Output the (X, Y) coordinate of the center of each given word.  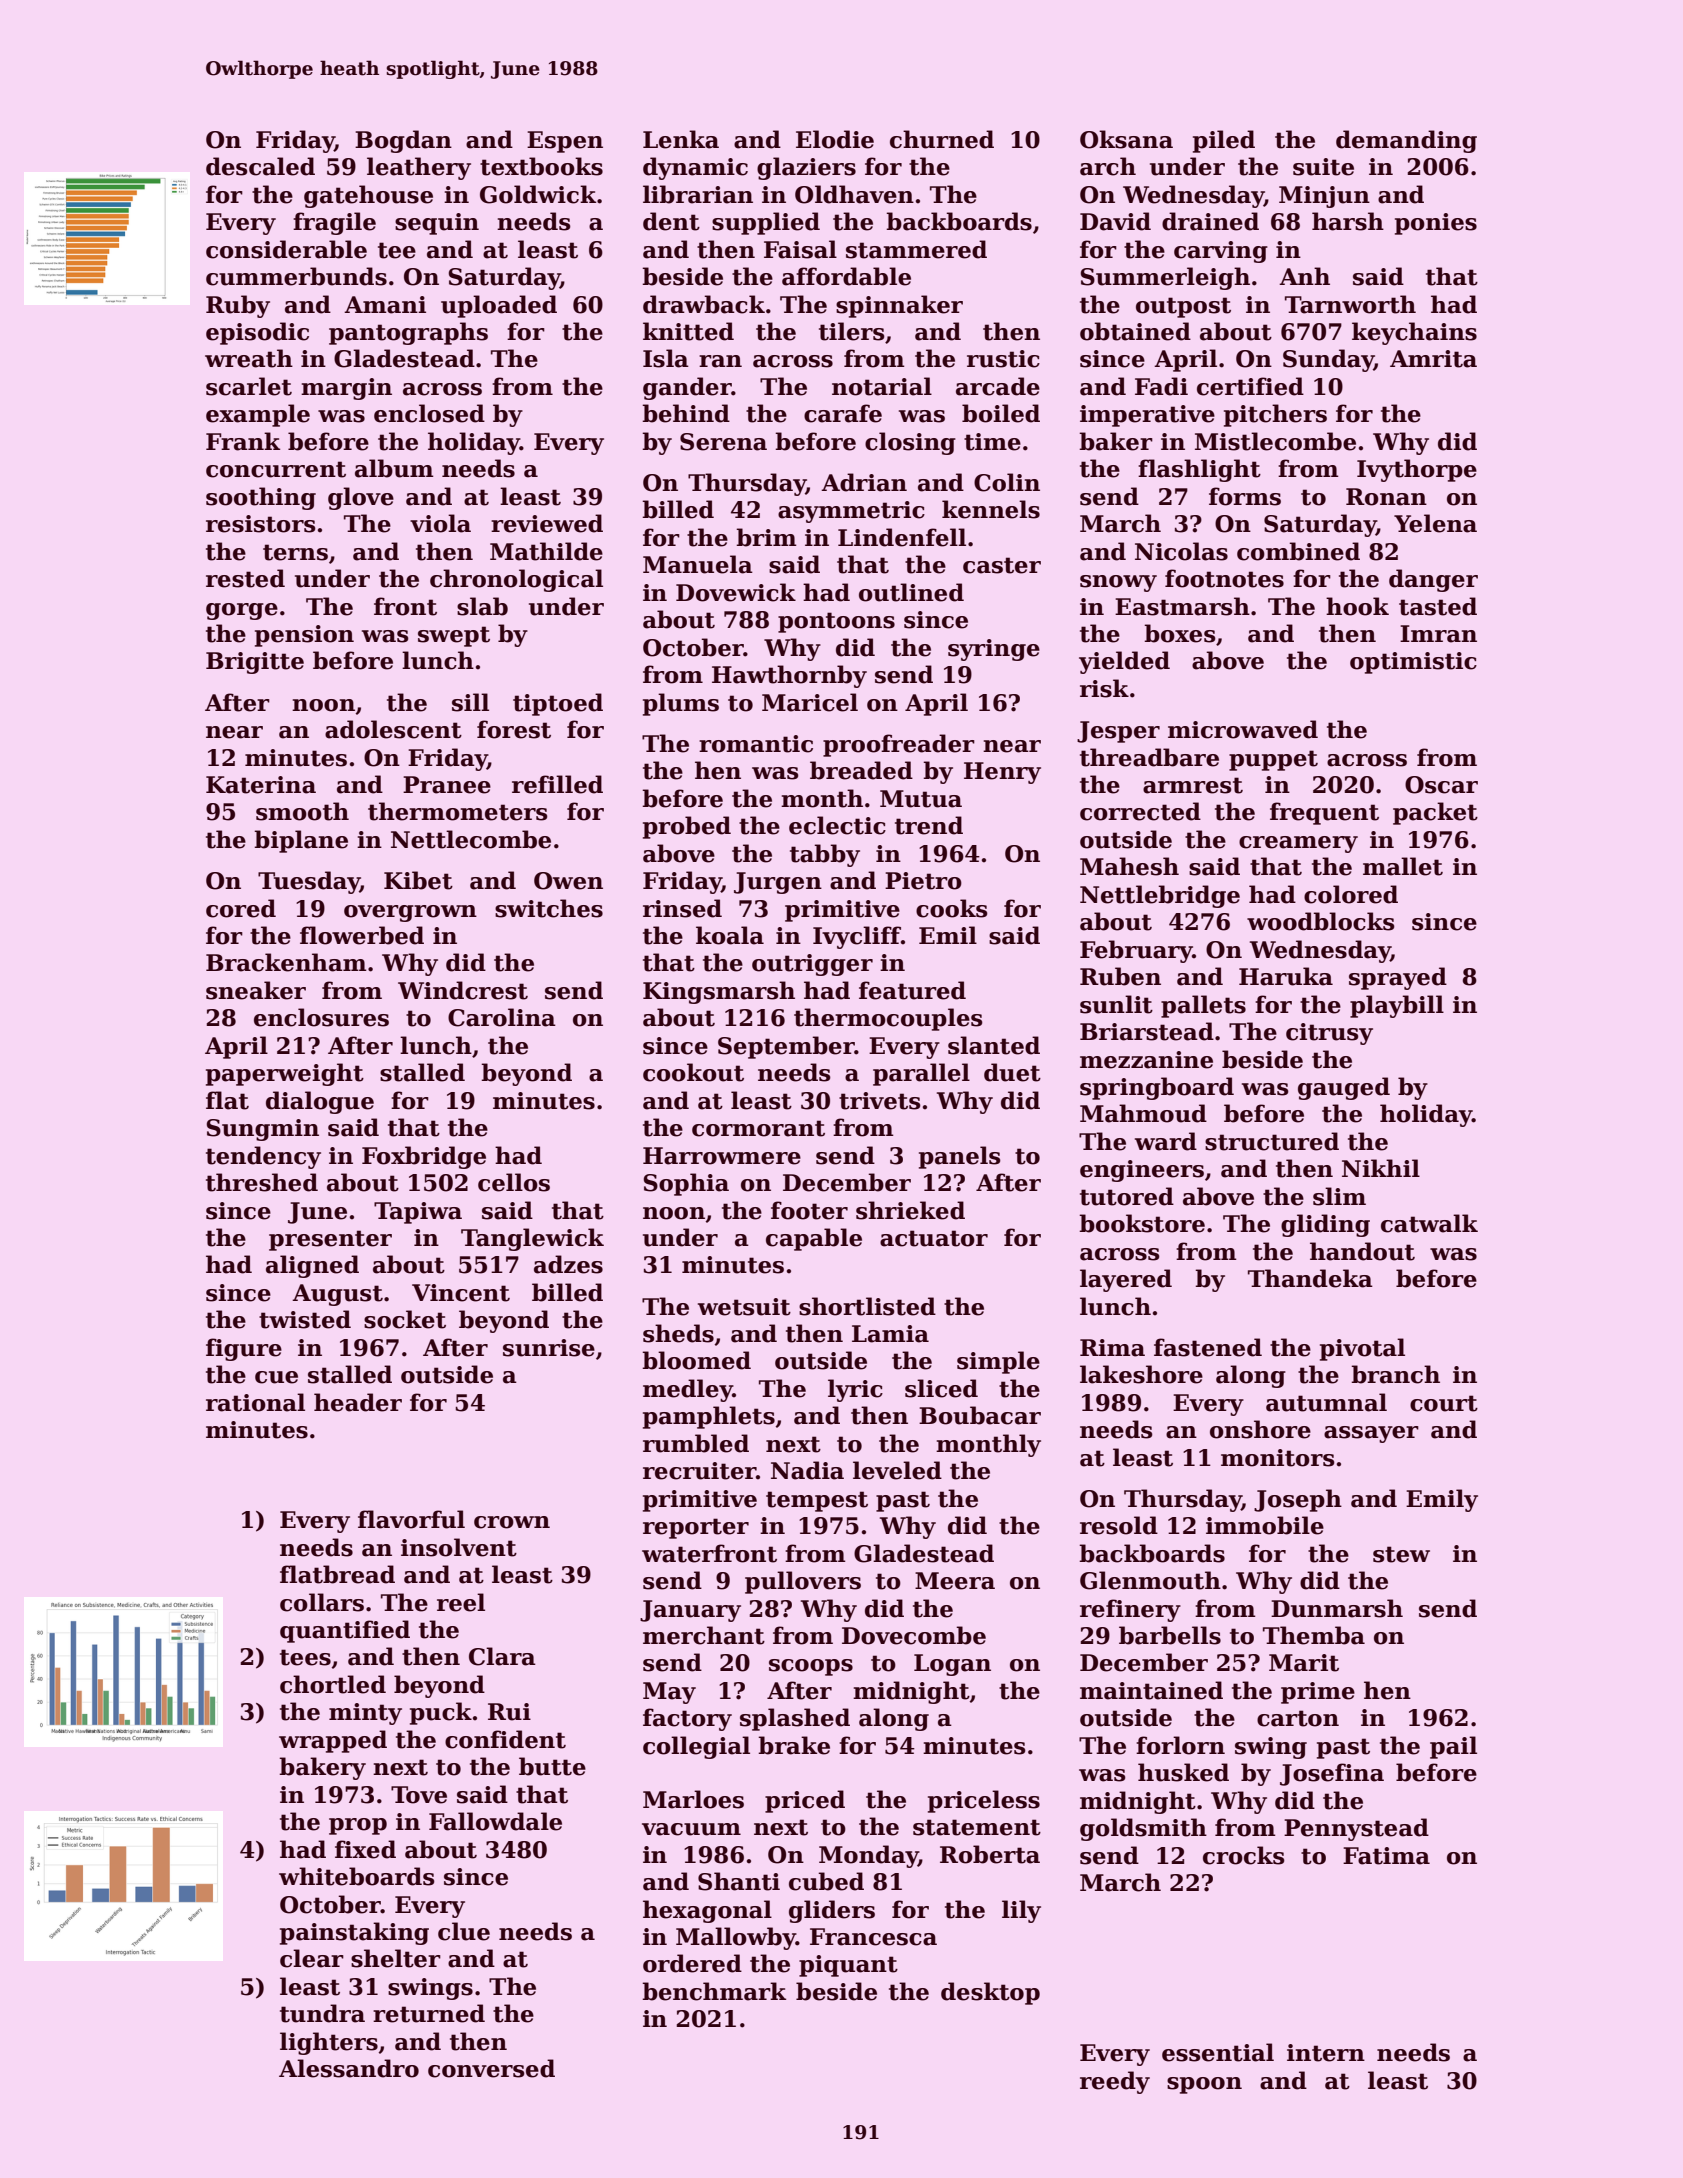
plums (681, 704)
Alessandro (349, 2068)
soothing (261, 498)
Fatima (1386, 1856)
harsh (1348, 221)
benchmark (714, 1991)
